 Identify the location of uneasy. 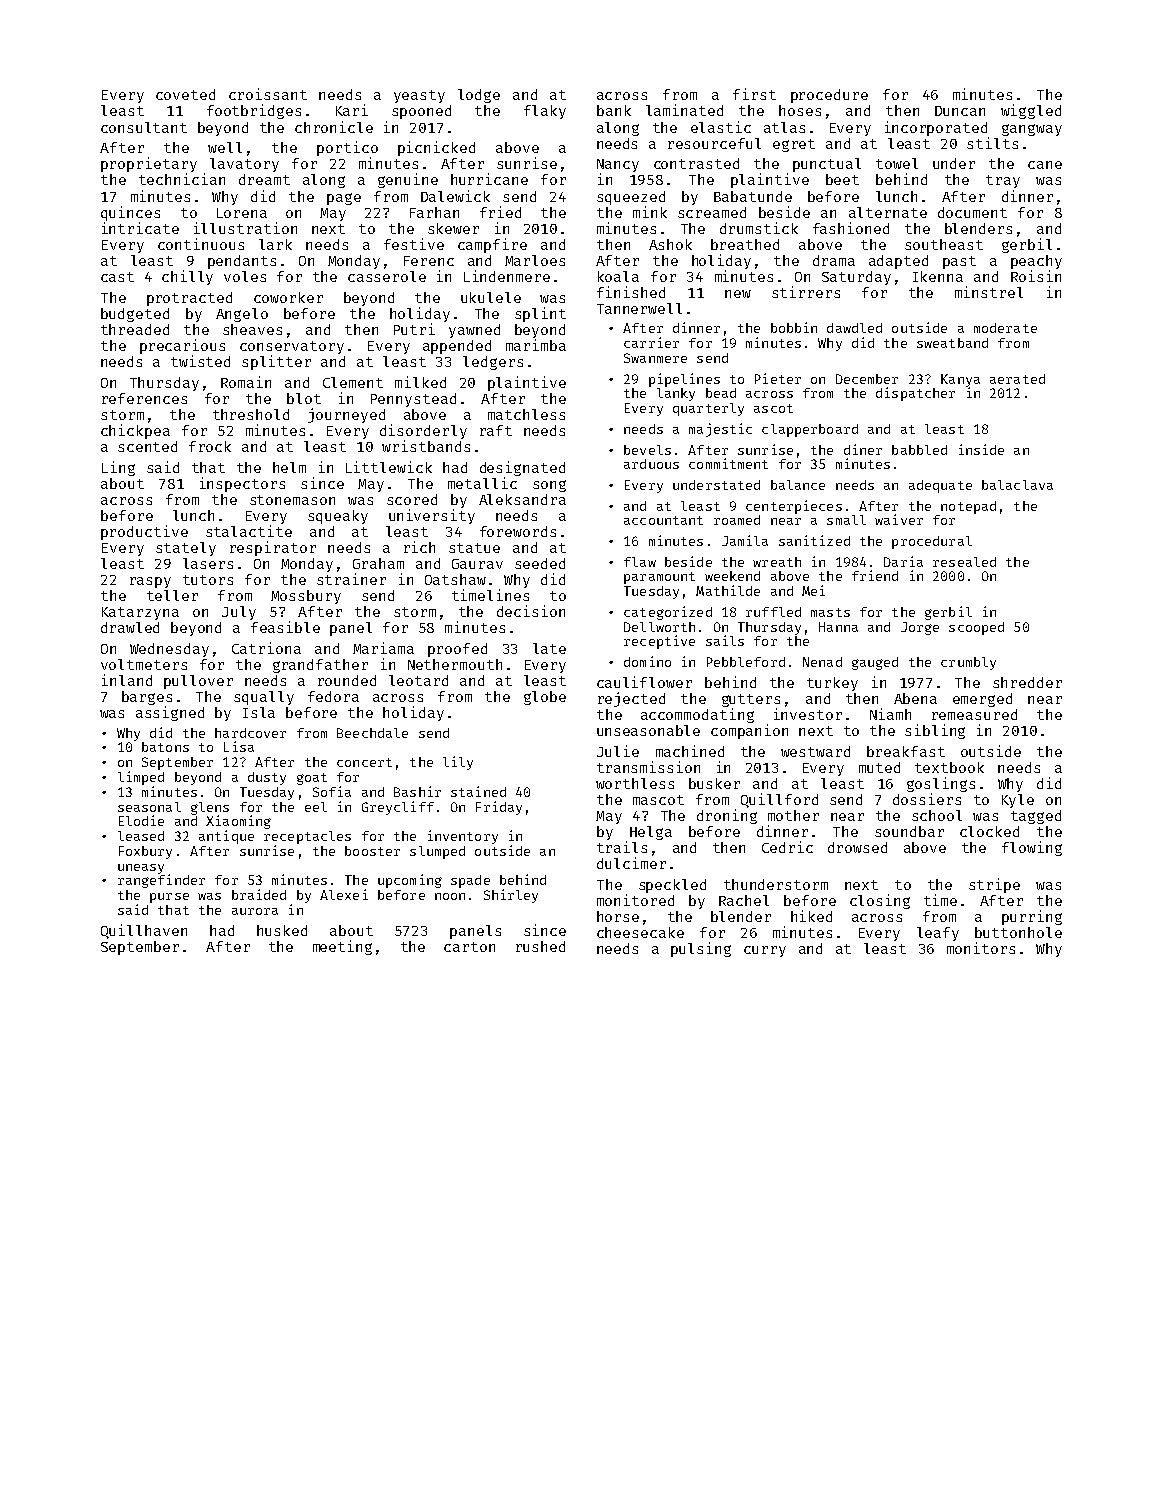
(141, 869).
